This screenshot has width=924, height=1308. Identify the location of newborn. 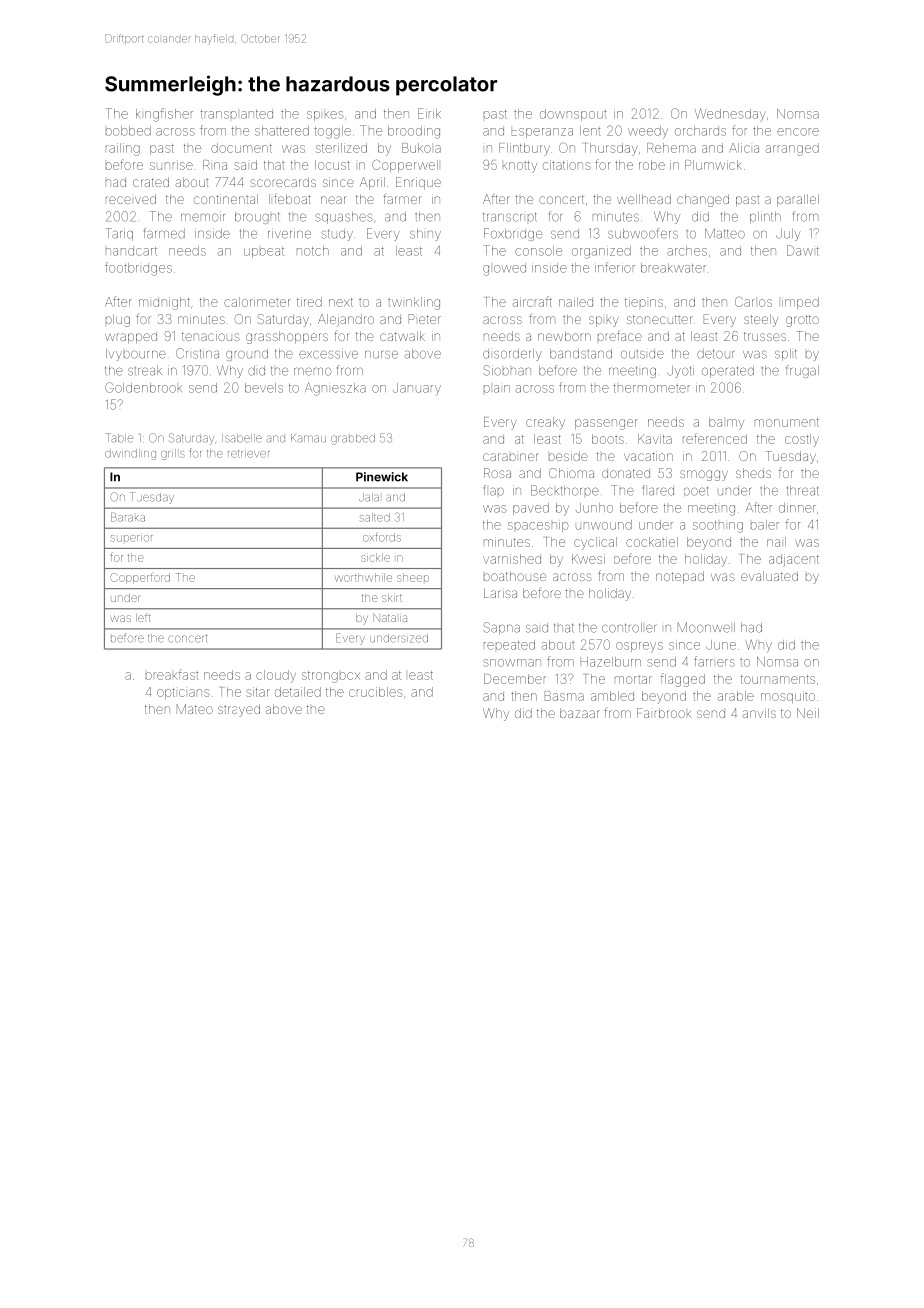
(564, 336).
